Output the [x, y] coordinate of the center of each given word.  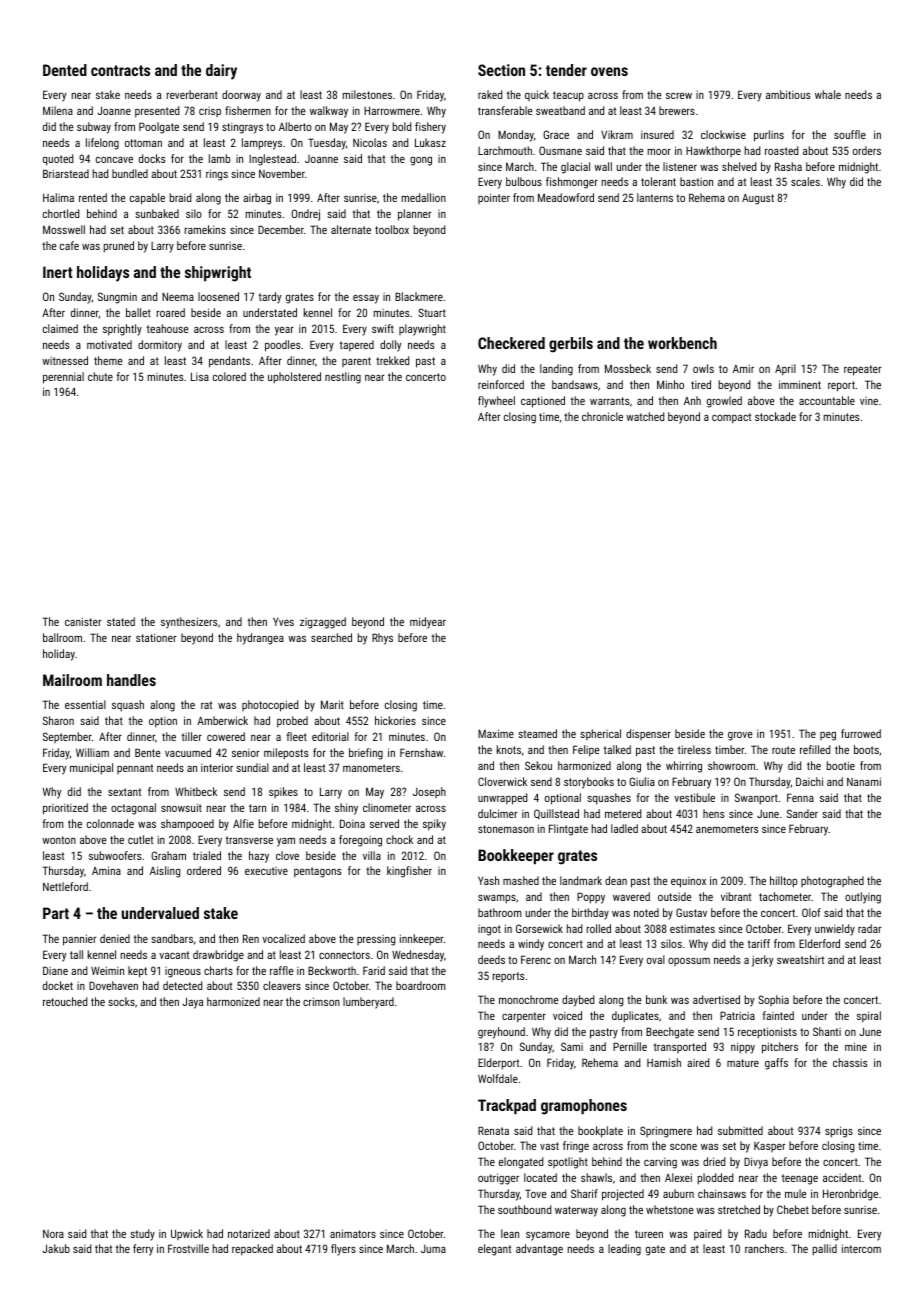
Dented [65, 70]
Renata [493, 1130]
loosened [218, 296]
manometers [371, 768]
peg [828, 736]
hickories [395, 720]
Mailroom [72, 680]
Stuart [432, 312]
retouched [65, 1001]
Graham [168, 855]
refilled [815, 749]
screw [679, 96]
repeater [862, 370]
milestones [367, 94]
